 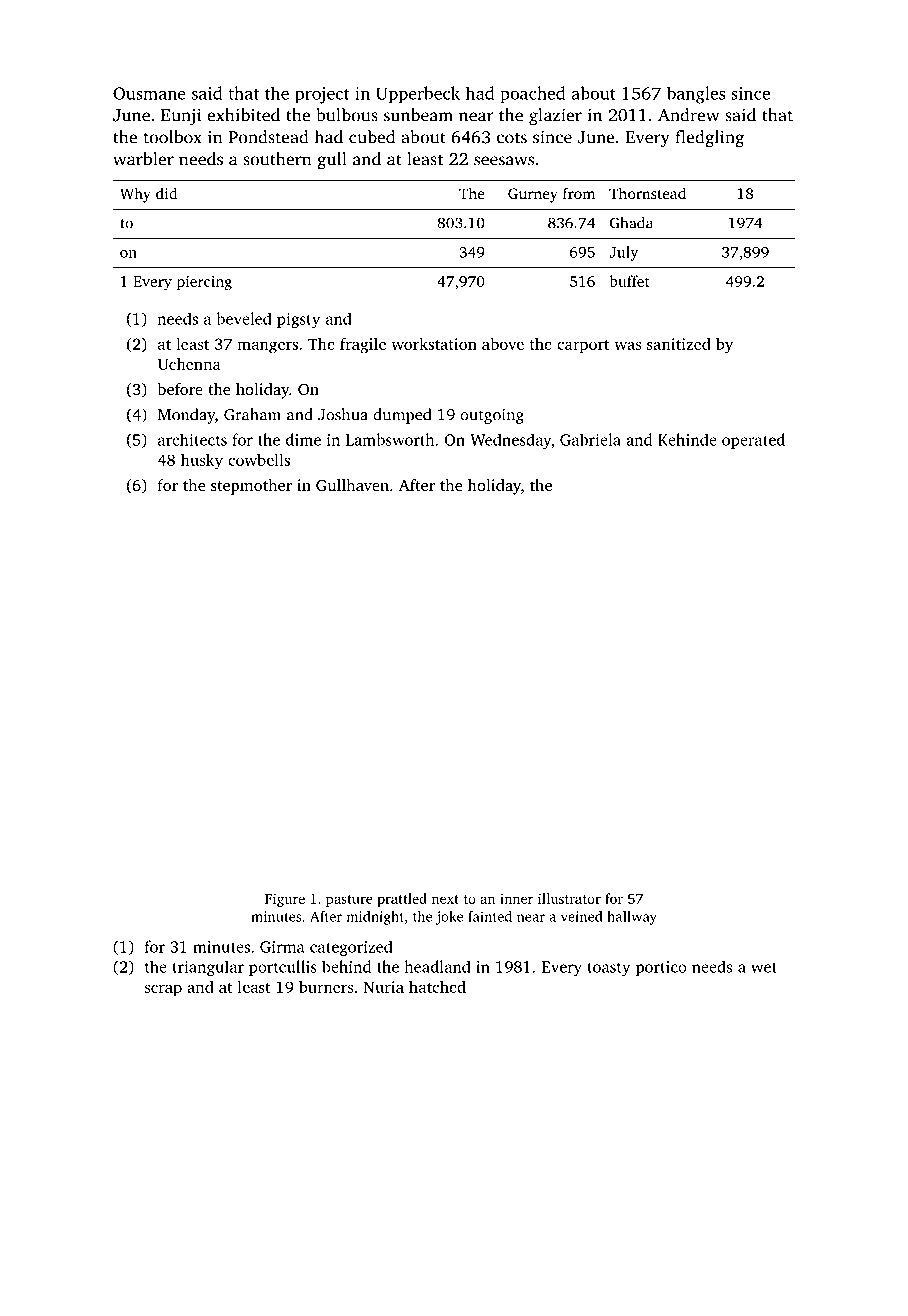 I want to click on fragile, so click(x=363, y=345).
